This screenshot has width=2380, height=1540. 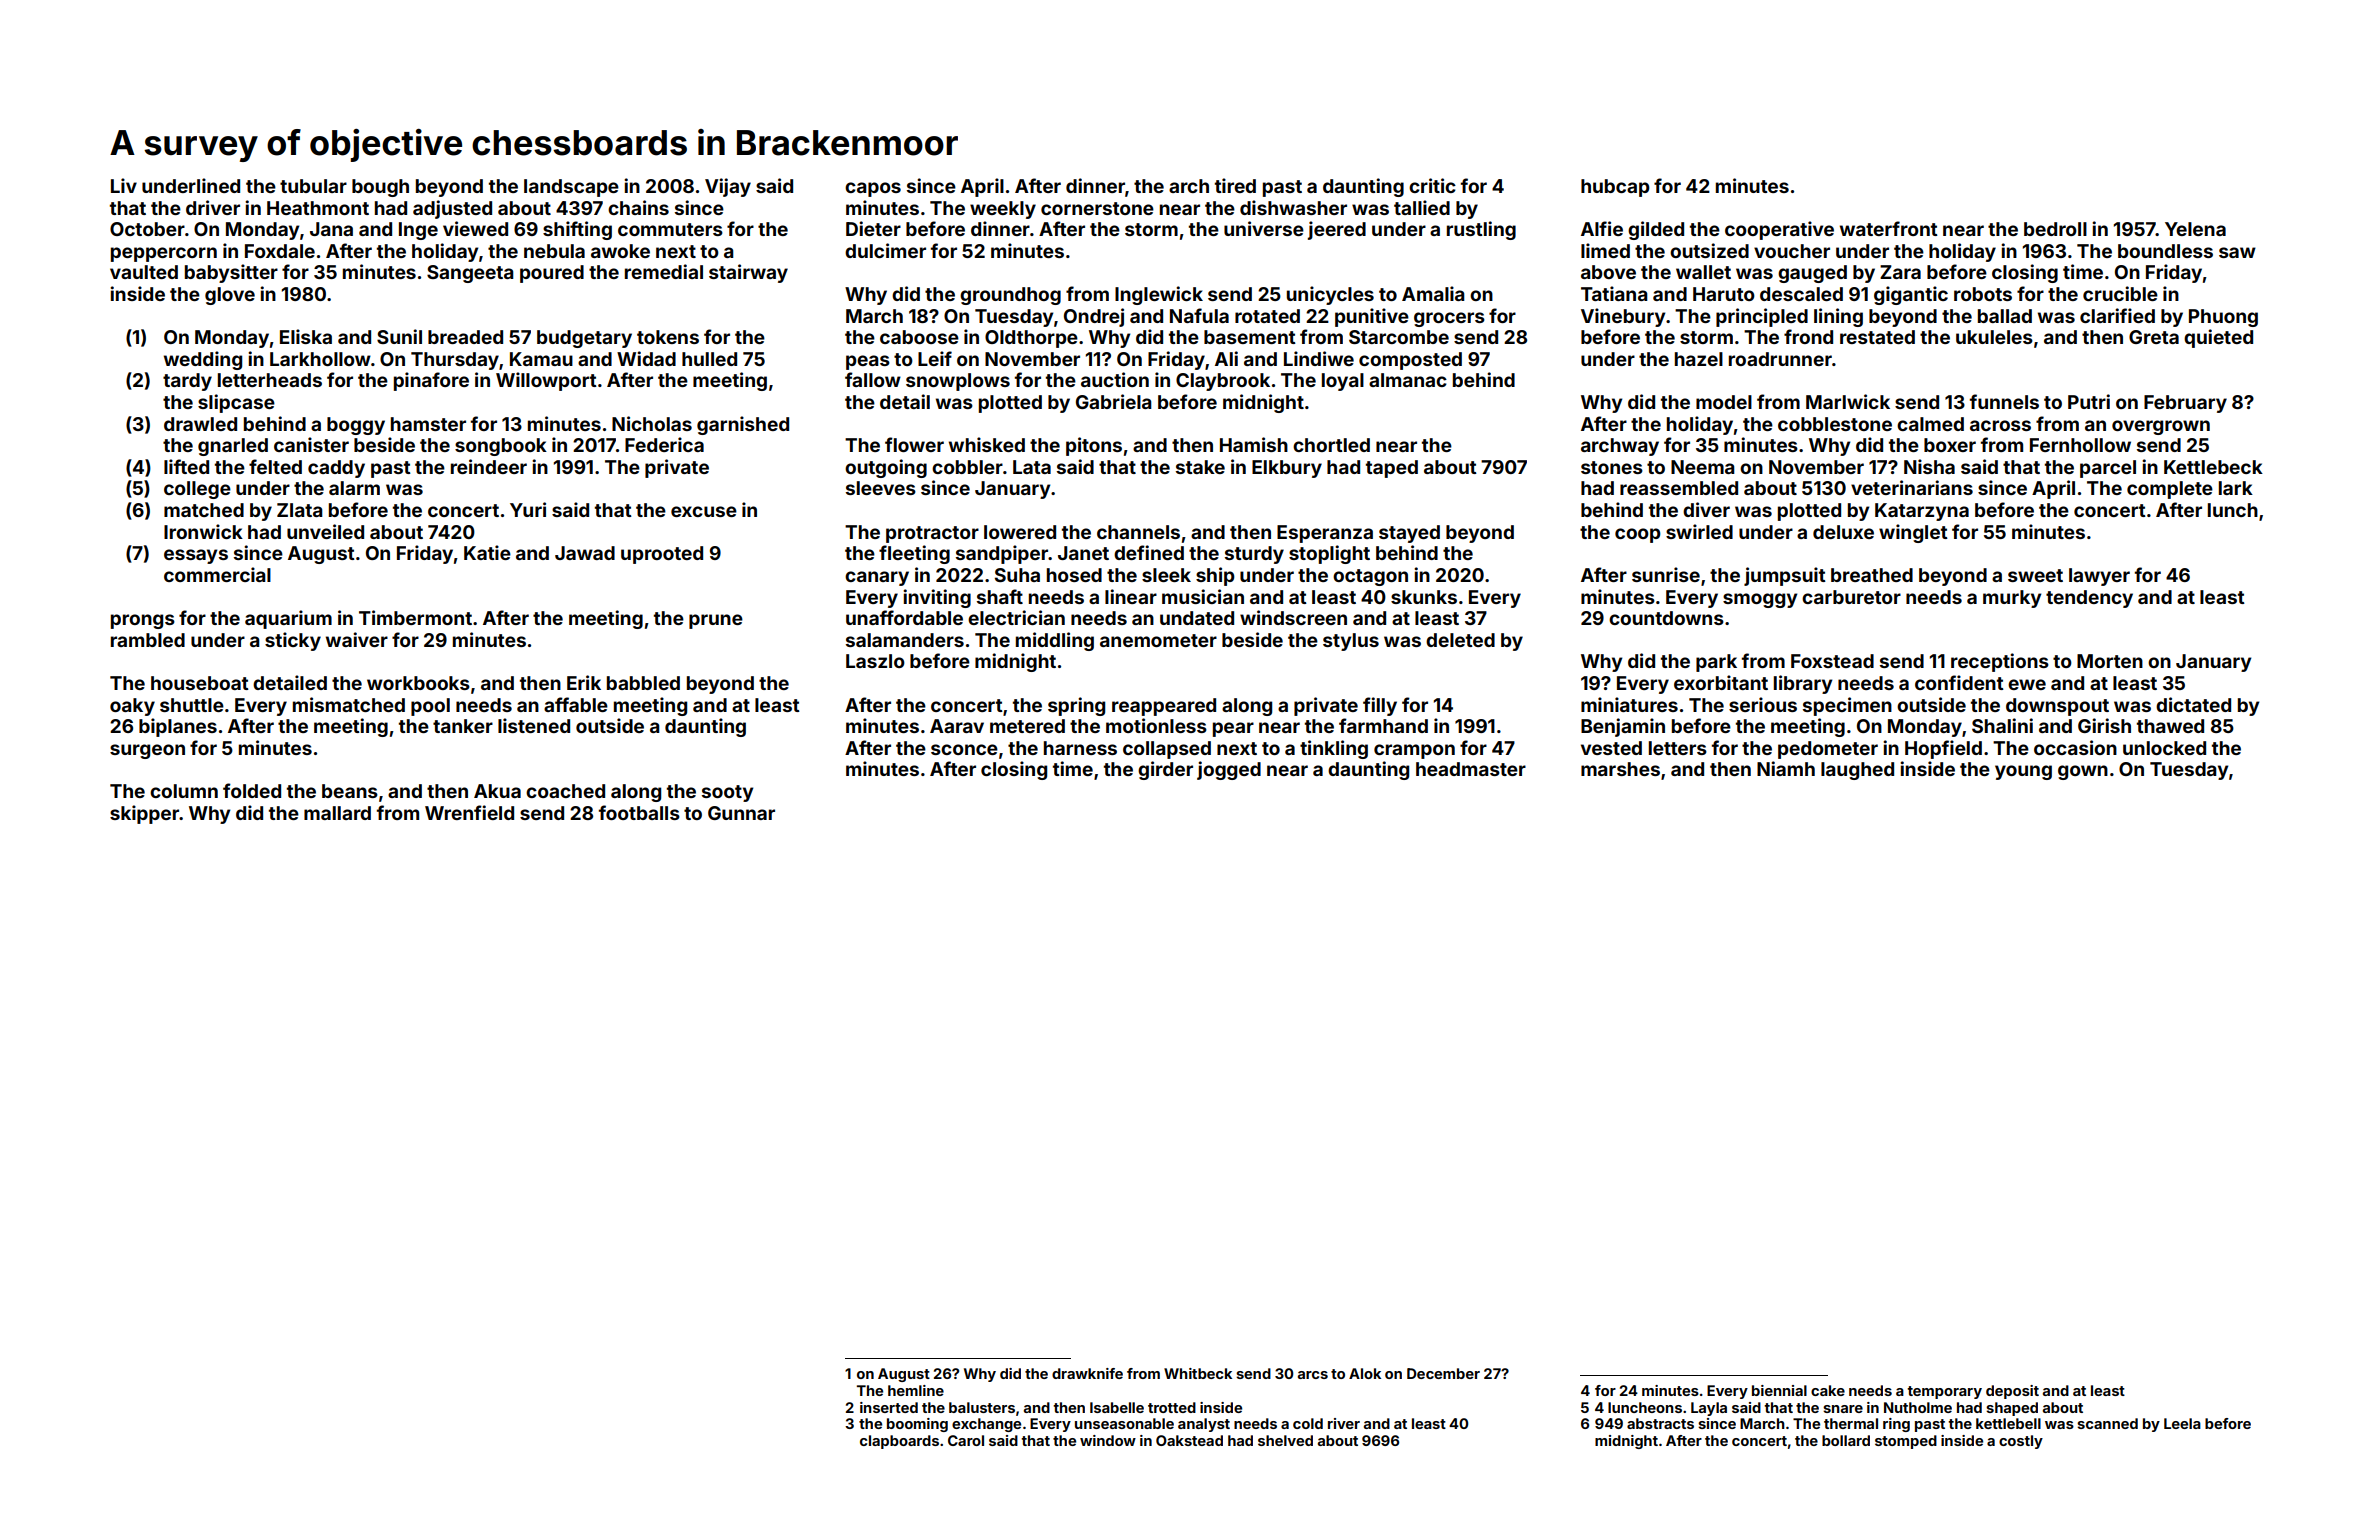 What do you see at coordinates (899, 1442) in the screenshot?
I see `clapboards` at bounding box center [899, 1442].
